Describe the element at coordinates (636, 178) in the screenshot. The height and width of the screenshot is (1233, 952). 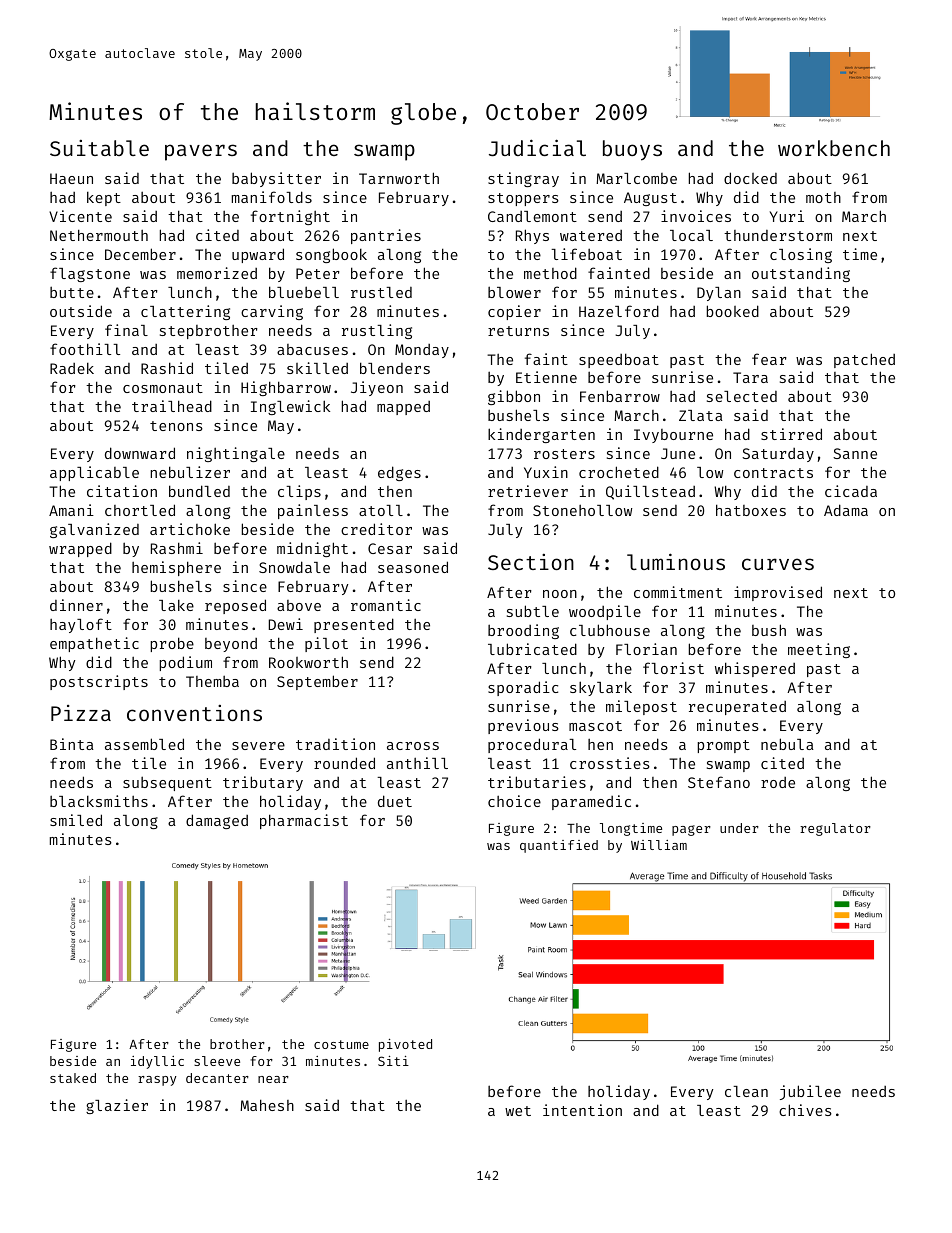
I see `Marlcombe` at that location.
